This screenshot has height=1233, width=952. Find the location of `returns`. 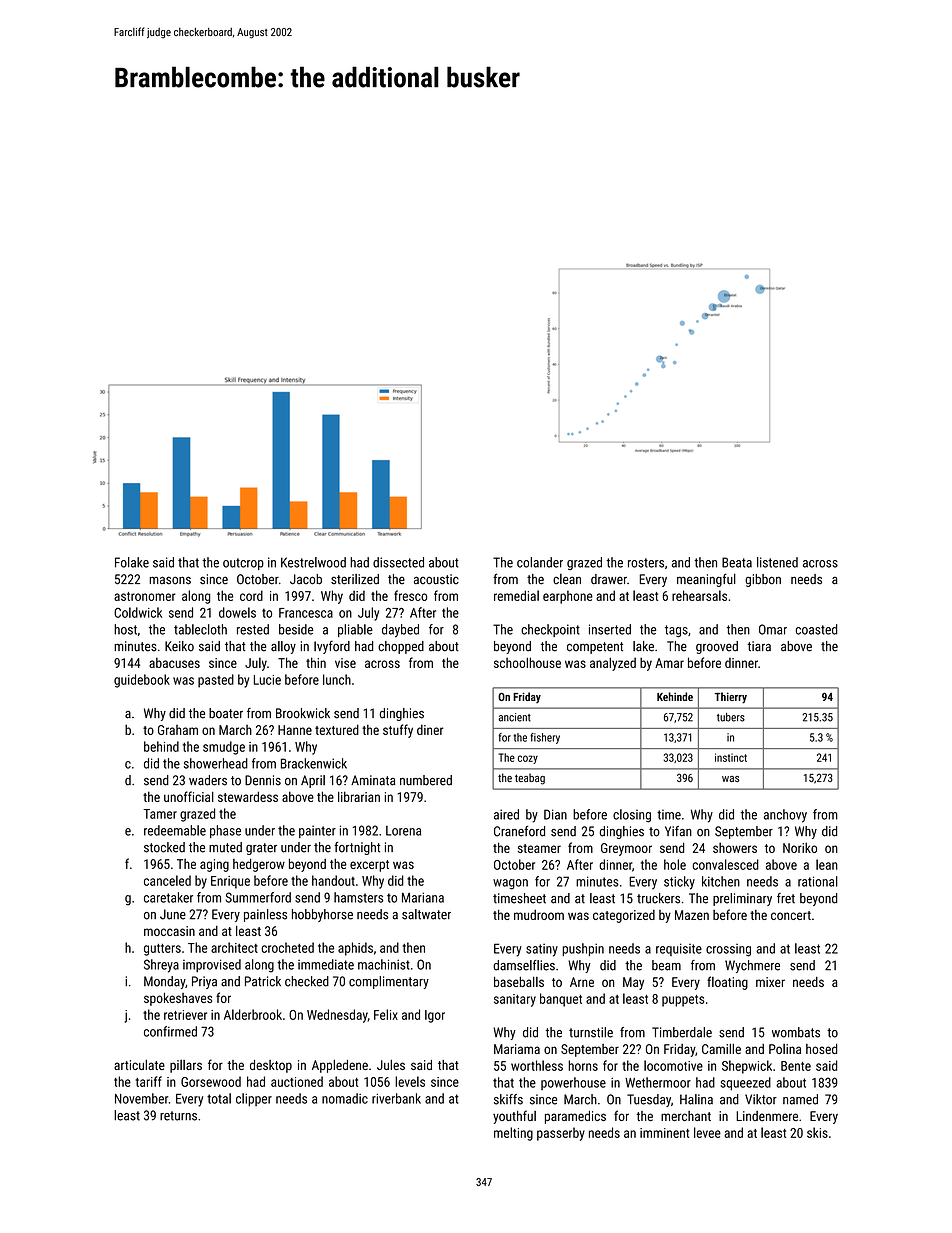

returns is located at coordinates (178, 1116).
